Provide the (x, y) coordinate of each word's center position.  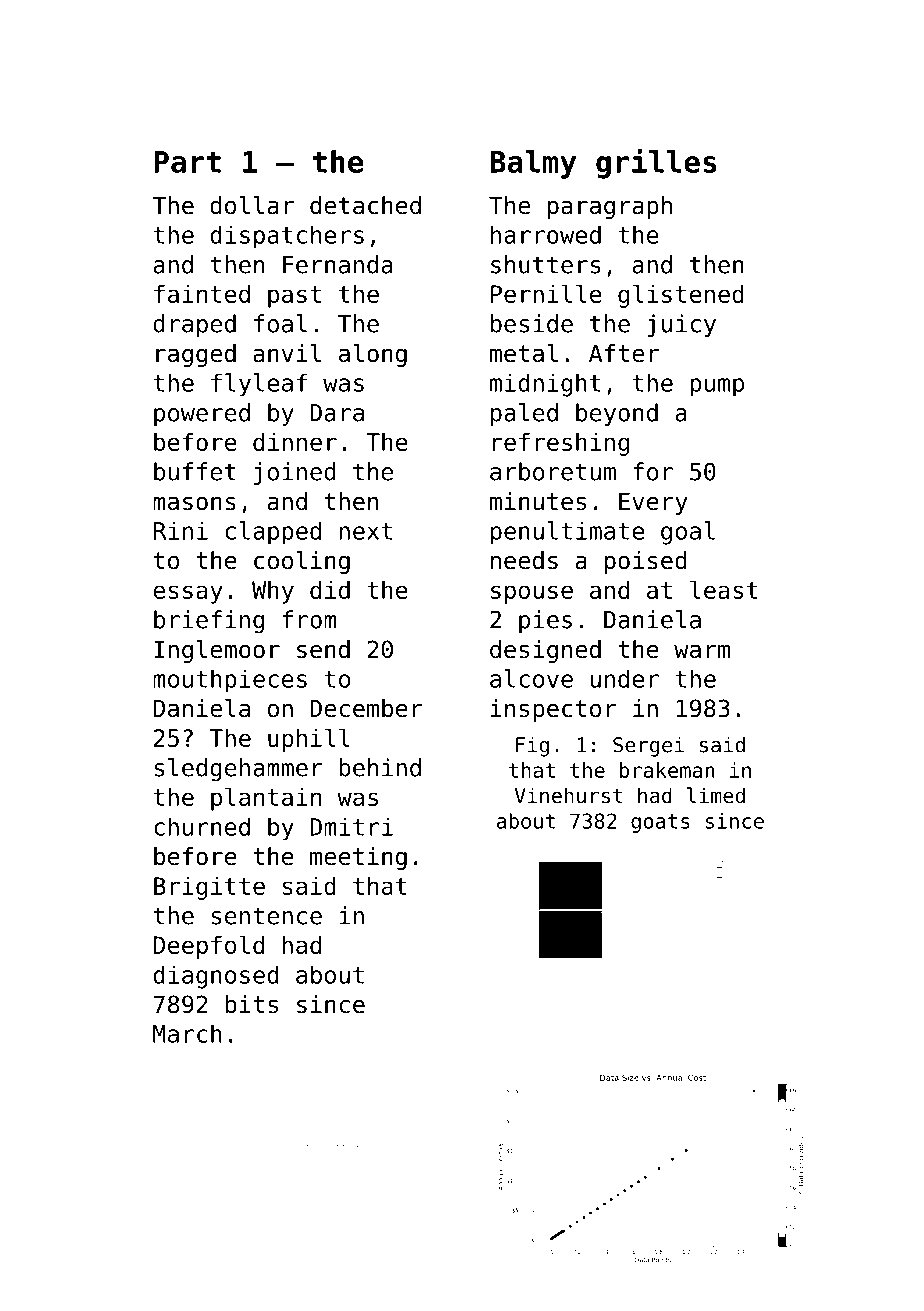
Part (187, 162)
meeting (358, 858)
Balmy (533, 164)
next (365, 531)
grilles (656, 163)
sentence (266, 916)
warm (702, 652)
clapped (273, 533)
